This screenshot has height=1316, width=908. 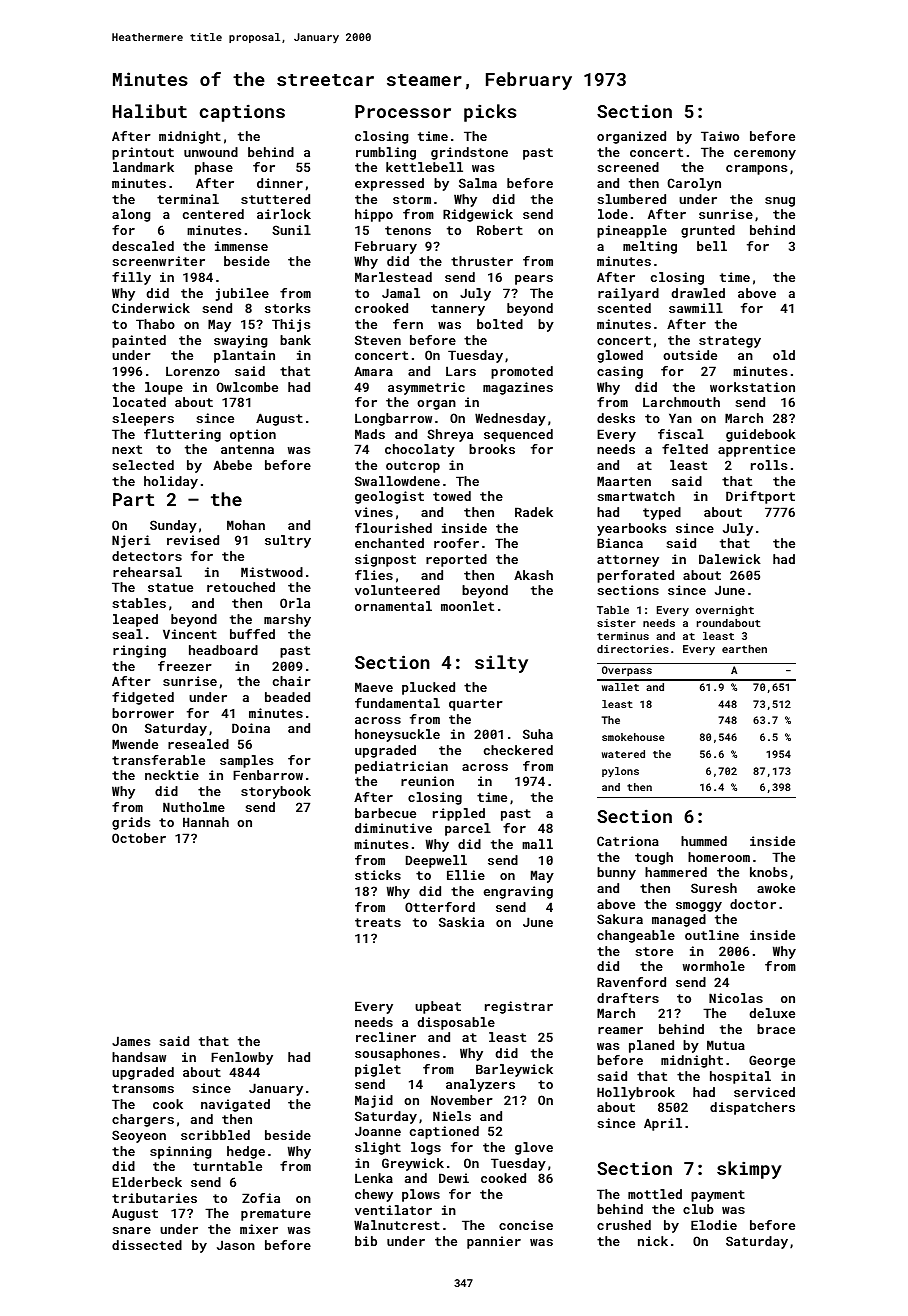 What do you see at coordinates (147, 1182) in the screenshot?
I see `Elderbeck` at bounding box center [147, 1182].
